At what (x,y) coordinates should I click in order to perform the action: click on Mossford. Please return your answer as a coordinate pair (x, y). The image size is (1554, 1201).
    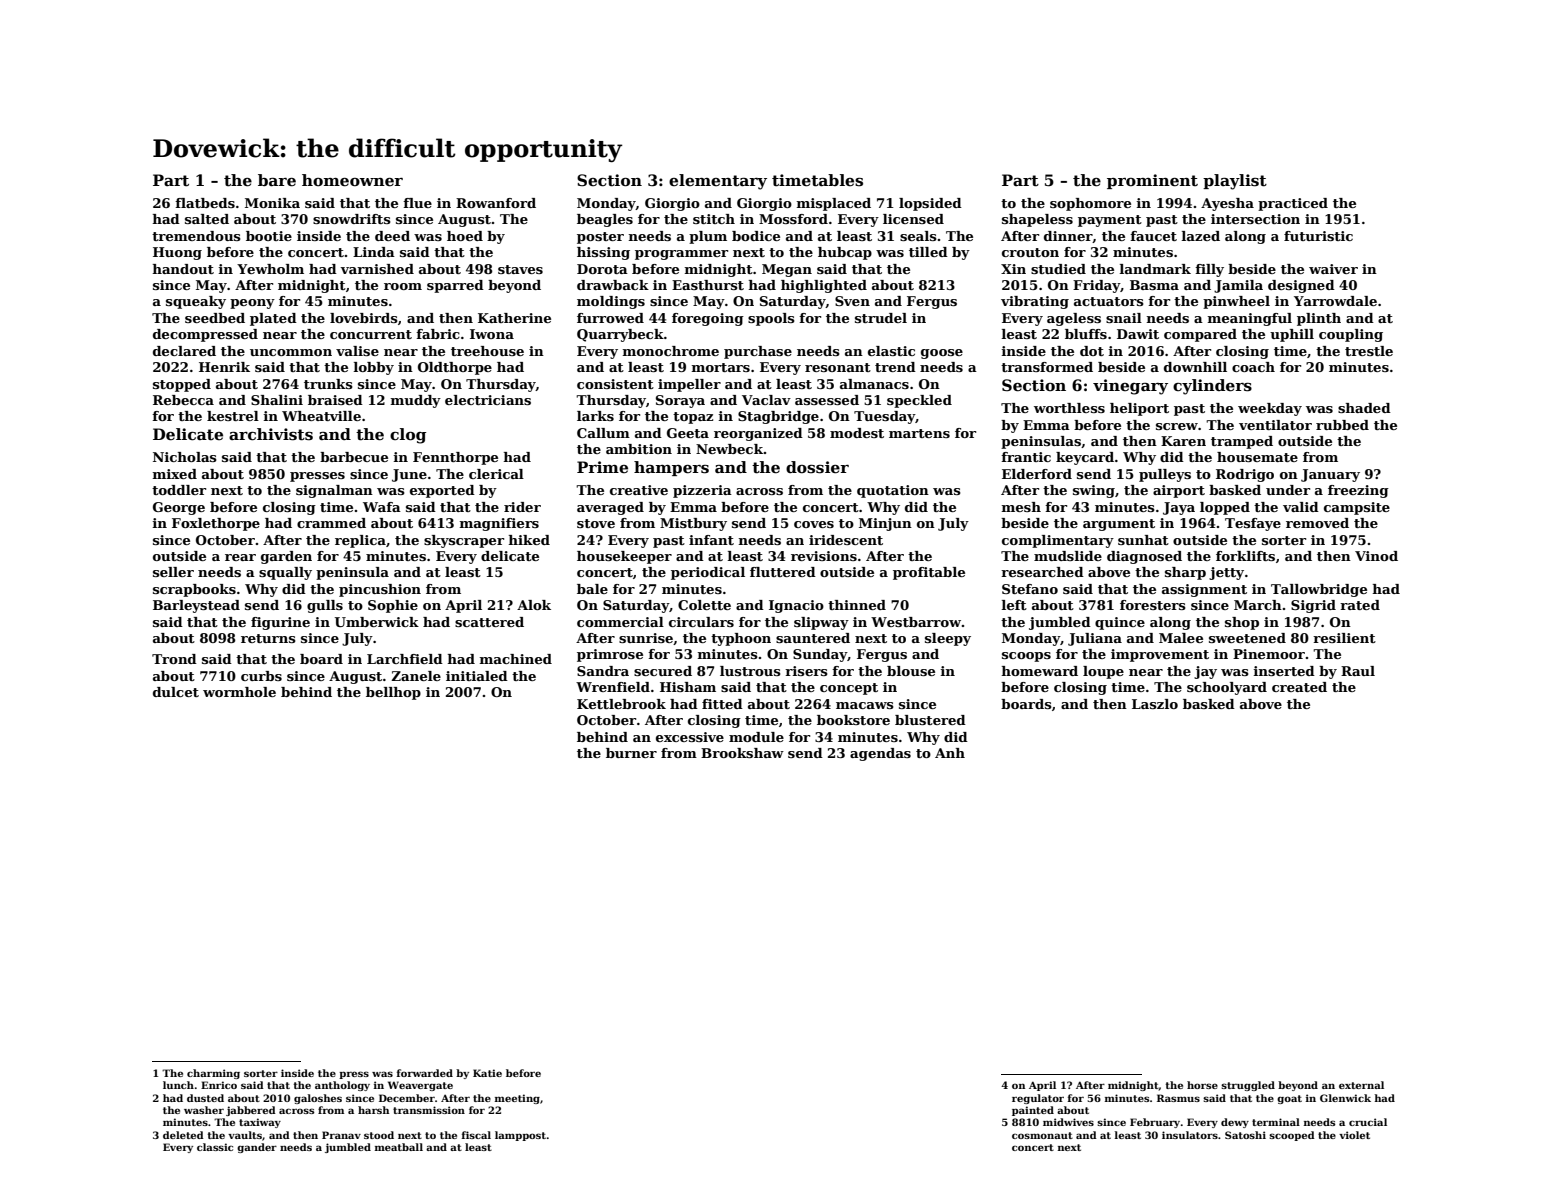
    Looking at the image, I should click on (793, 219).
